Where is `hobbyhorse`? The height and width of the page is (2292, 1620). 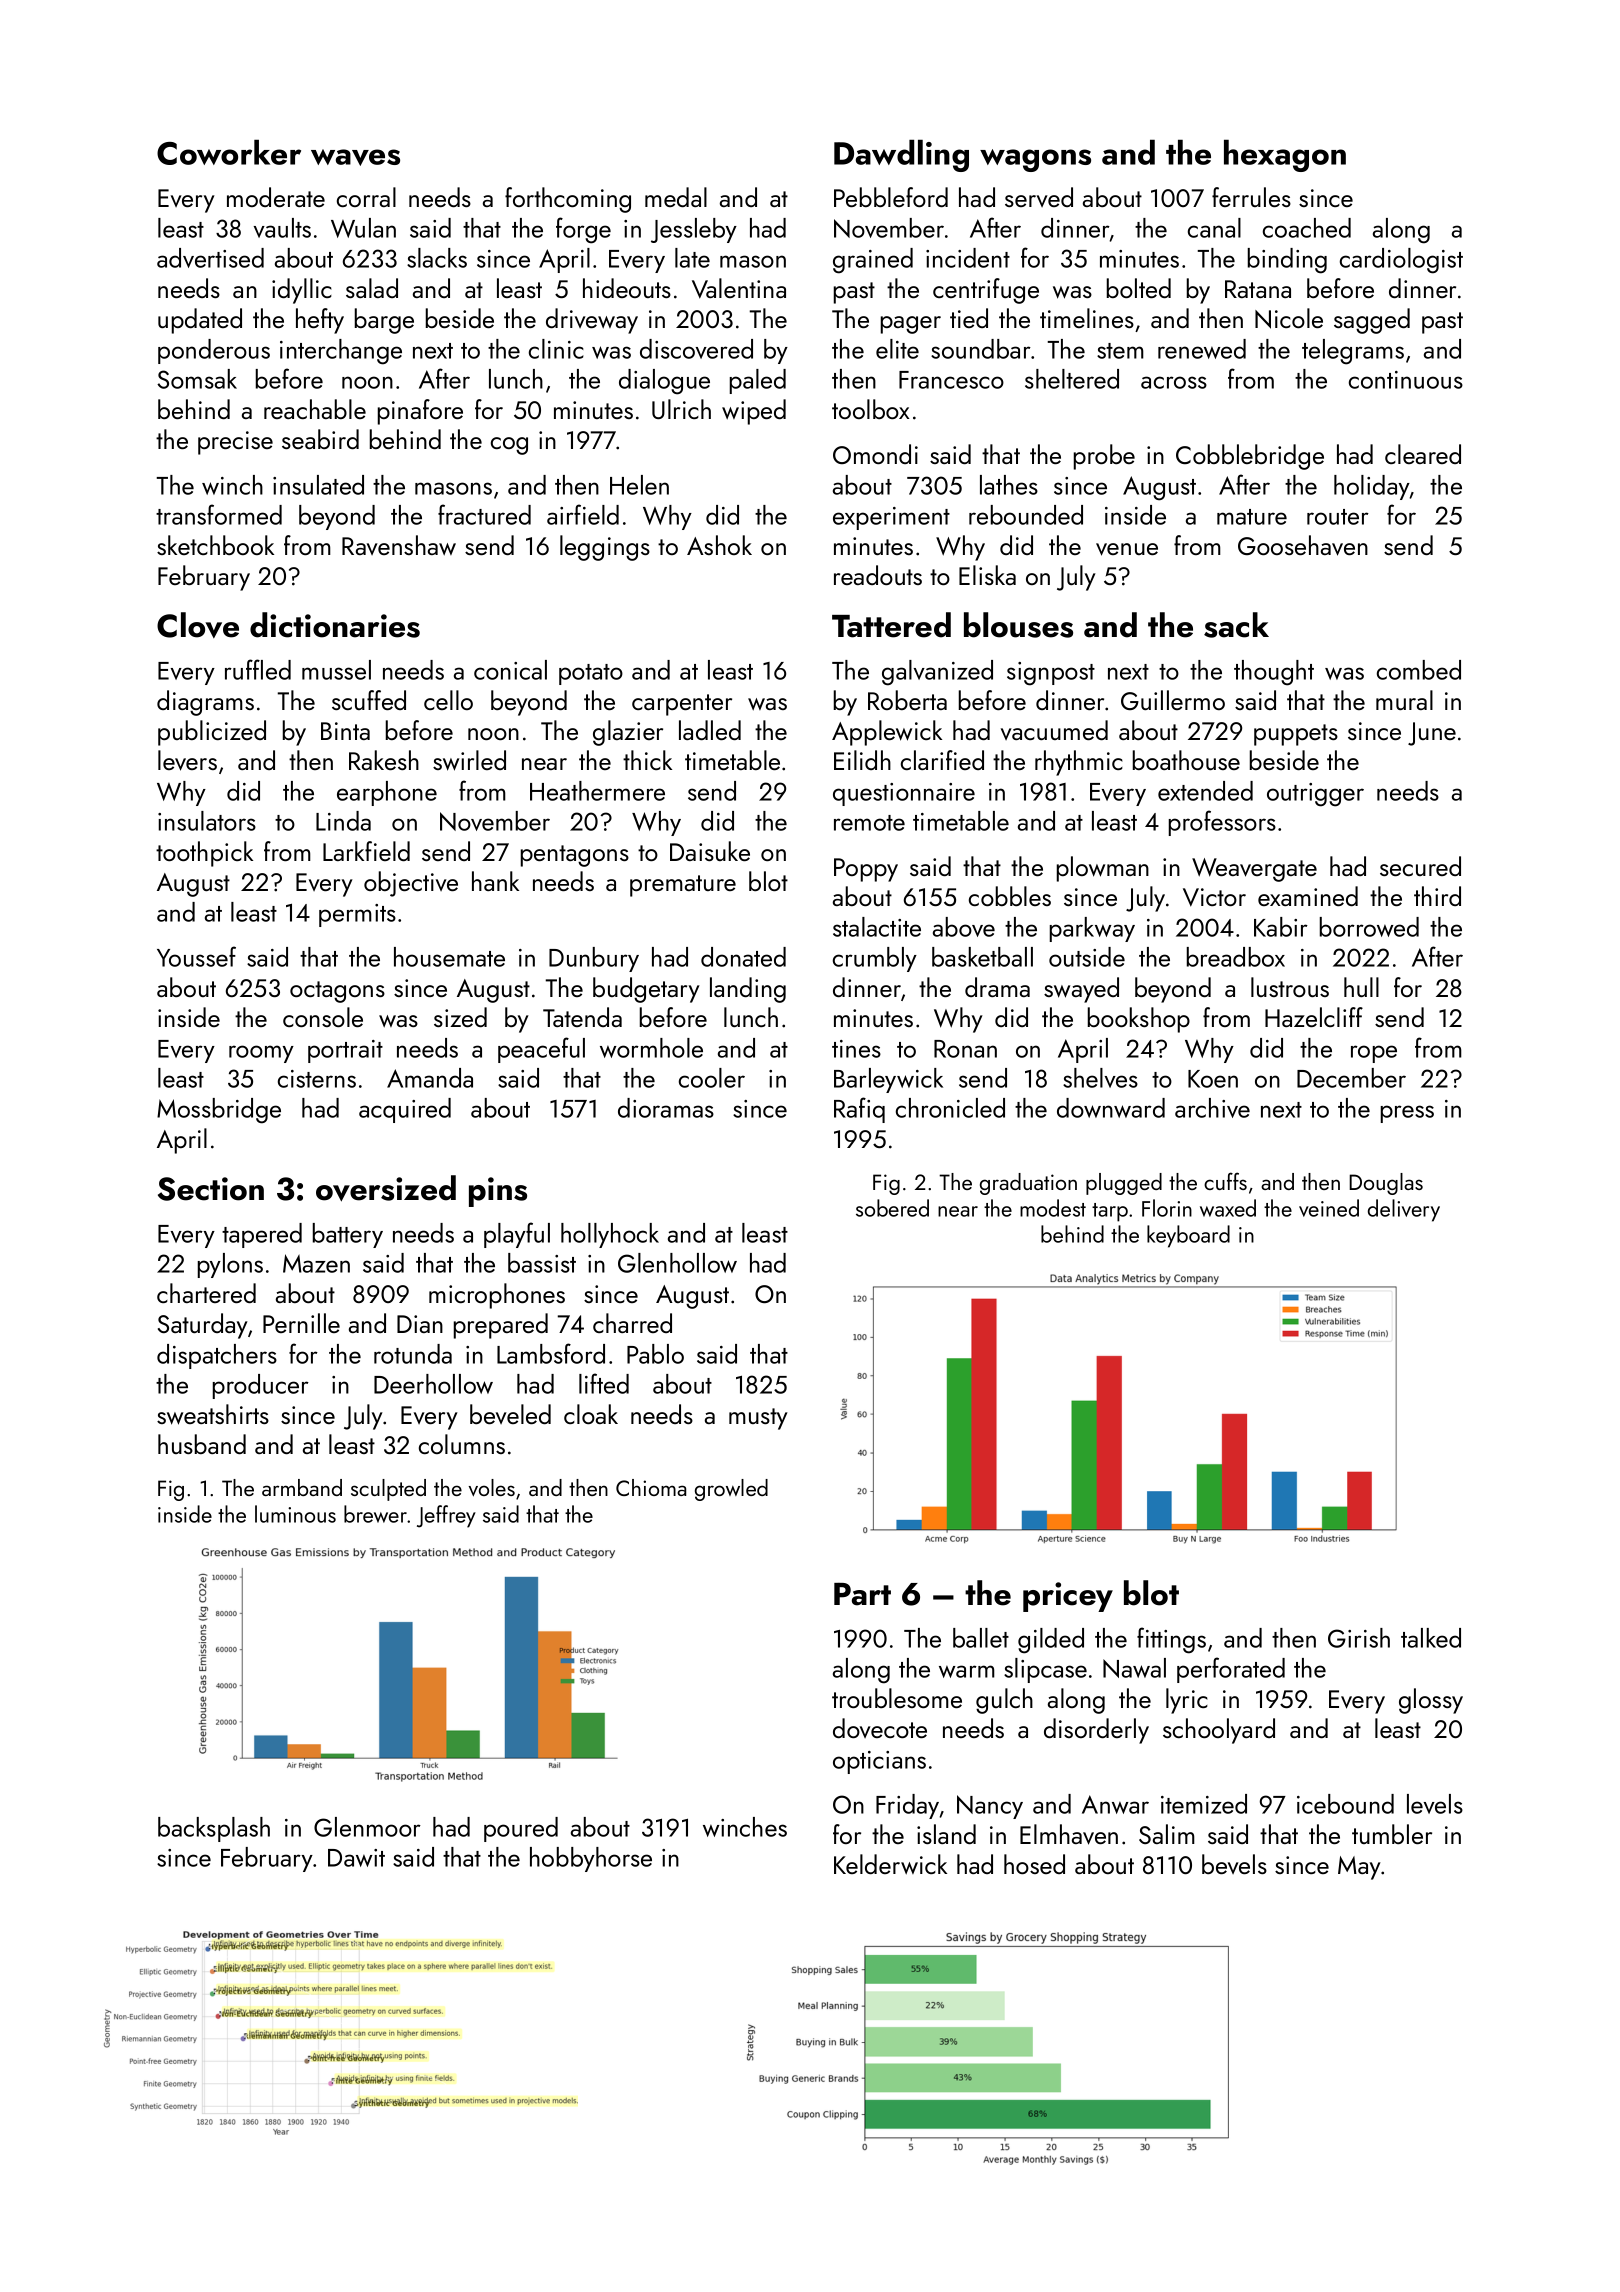 hobbyhorse is located at coordinates (591, 1859).
